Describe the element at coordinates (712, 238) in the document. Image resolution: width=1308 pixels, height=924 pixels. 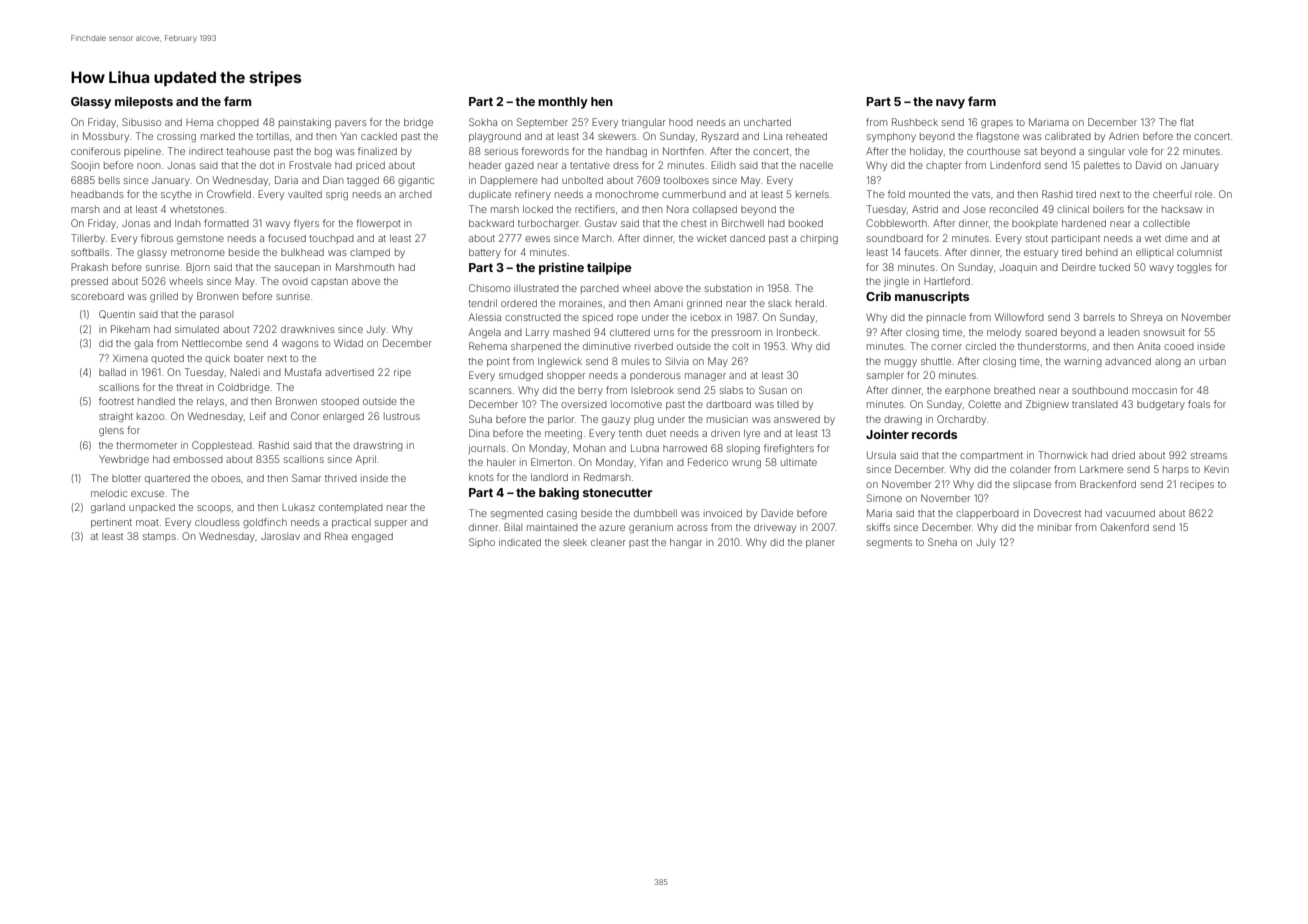
I see `wicket` at that location.
